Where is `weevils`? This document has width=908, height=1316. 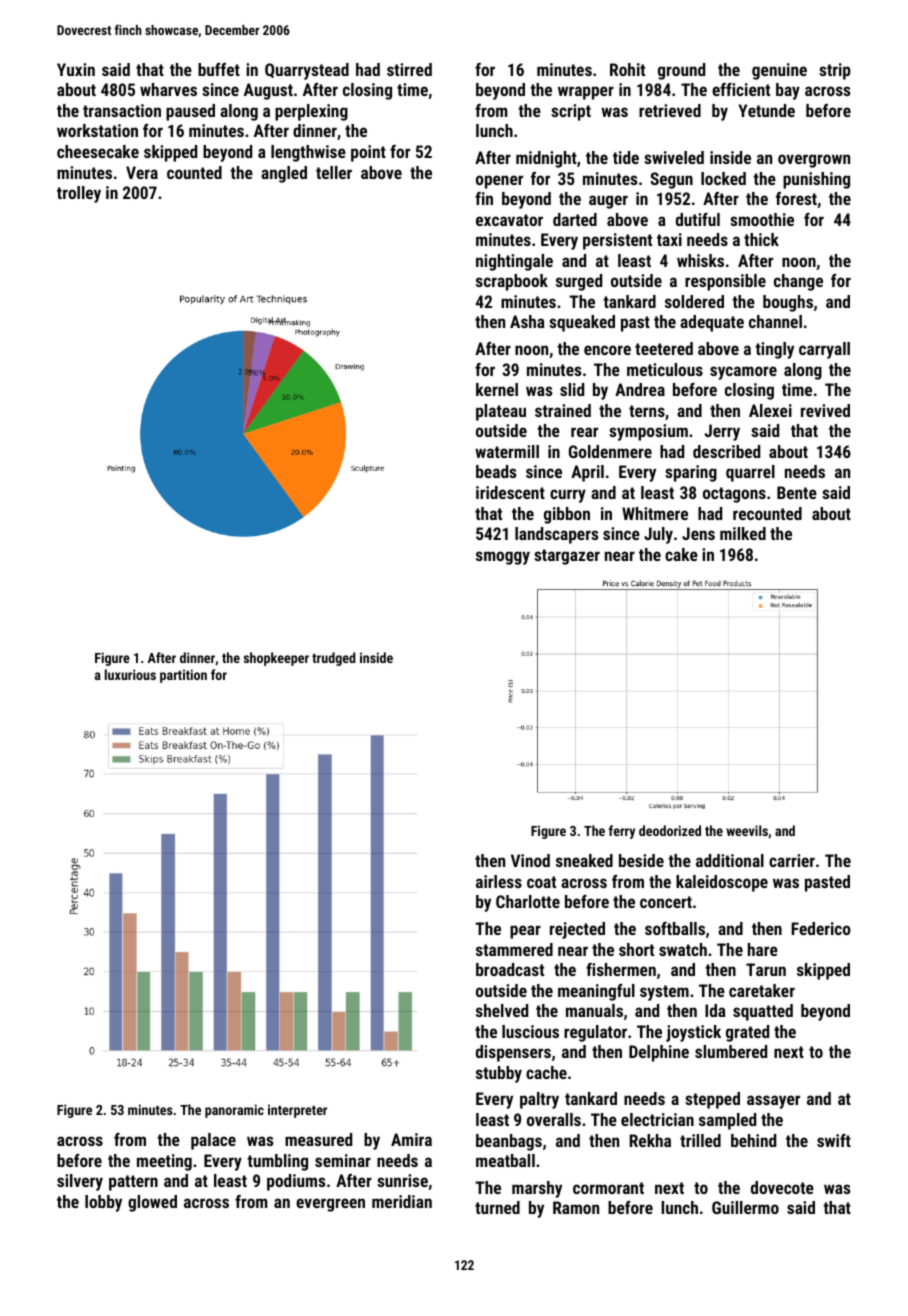 weevils is located at coordinates (747, 830).
